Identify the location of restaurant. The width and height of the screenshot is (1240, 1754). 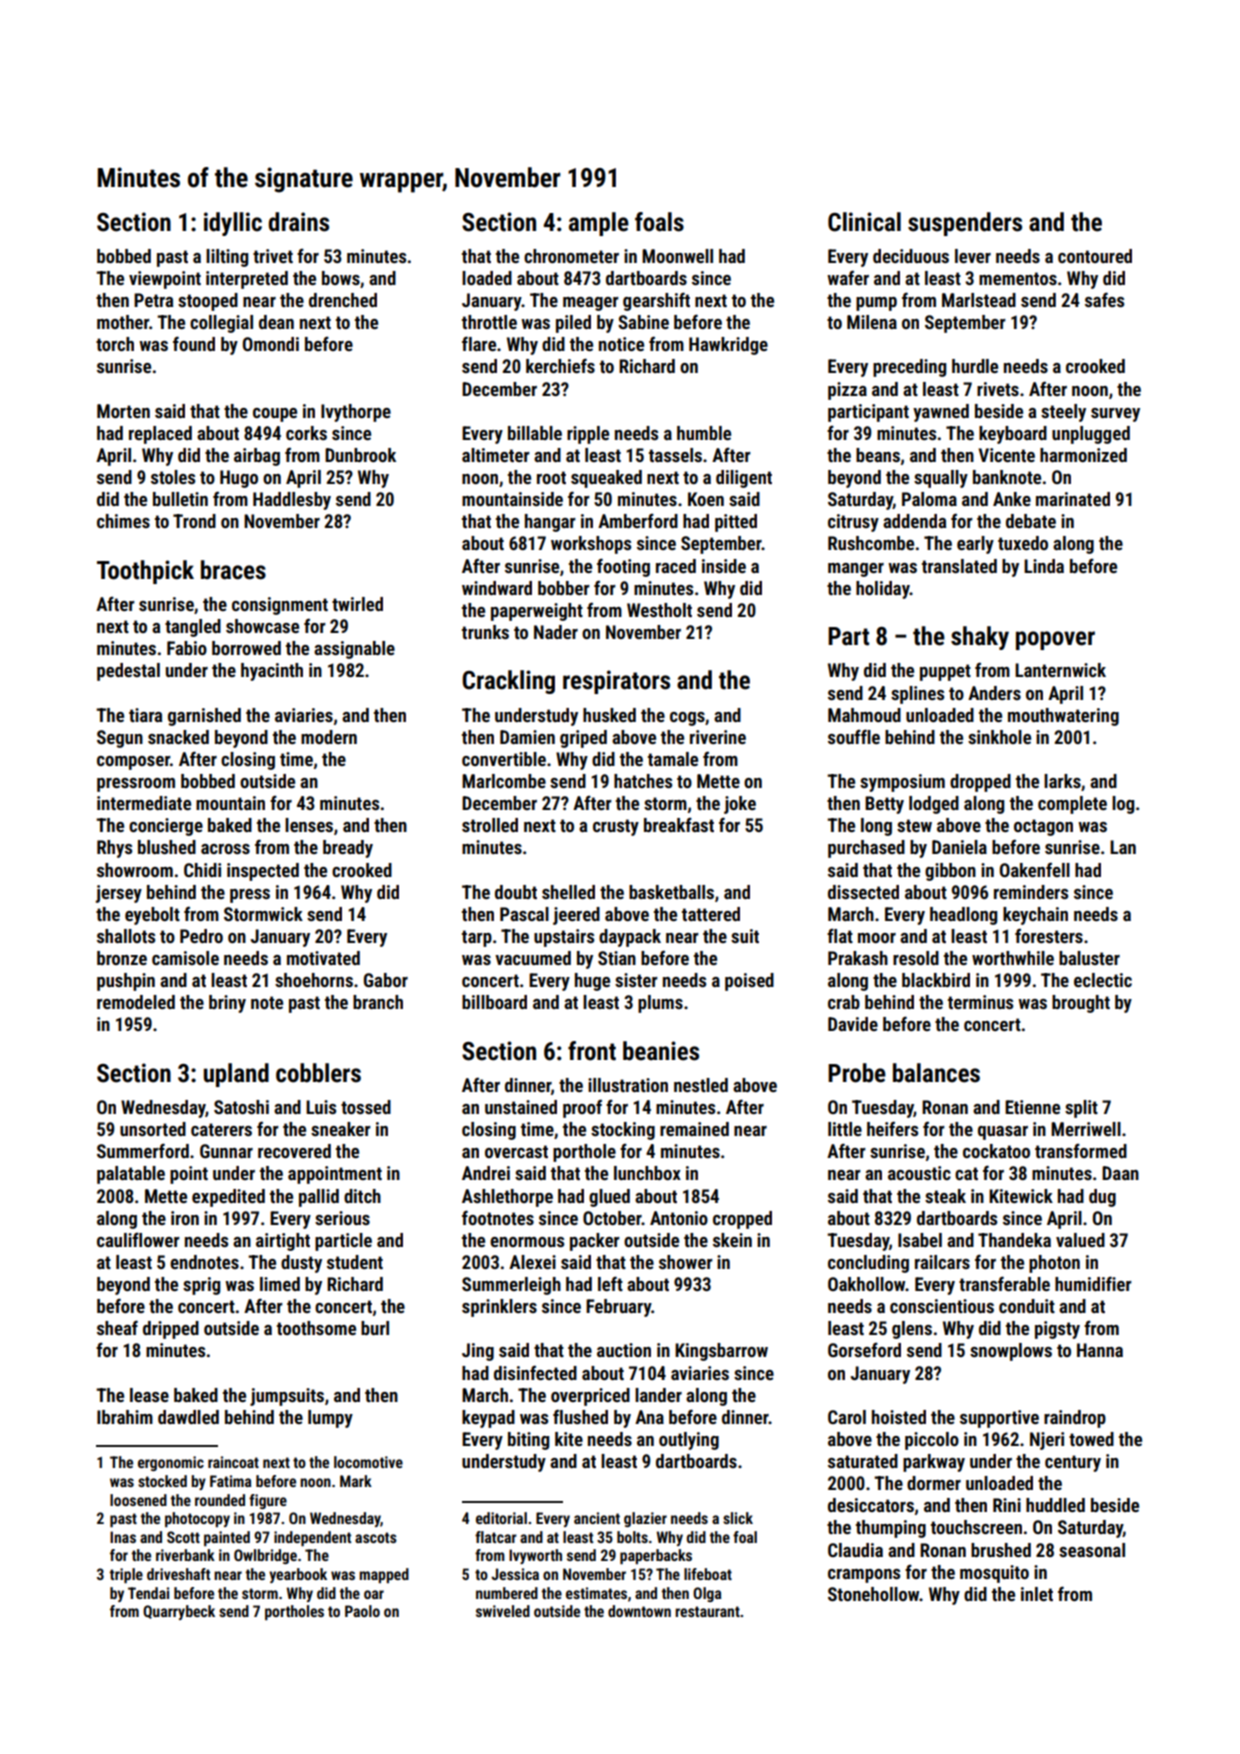
(707, 1611).
